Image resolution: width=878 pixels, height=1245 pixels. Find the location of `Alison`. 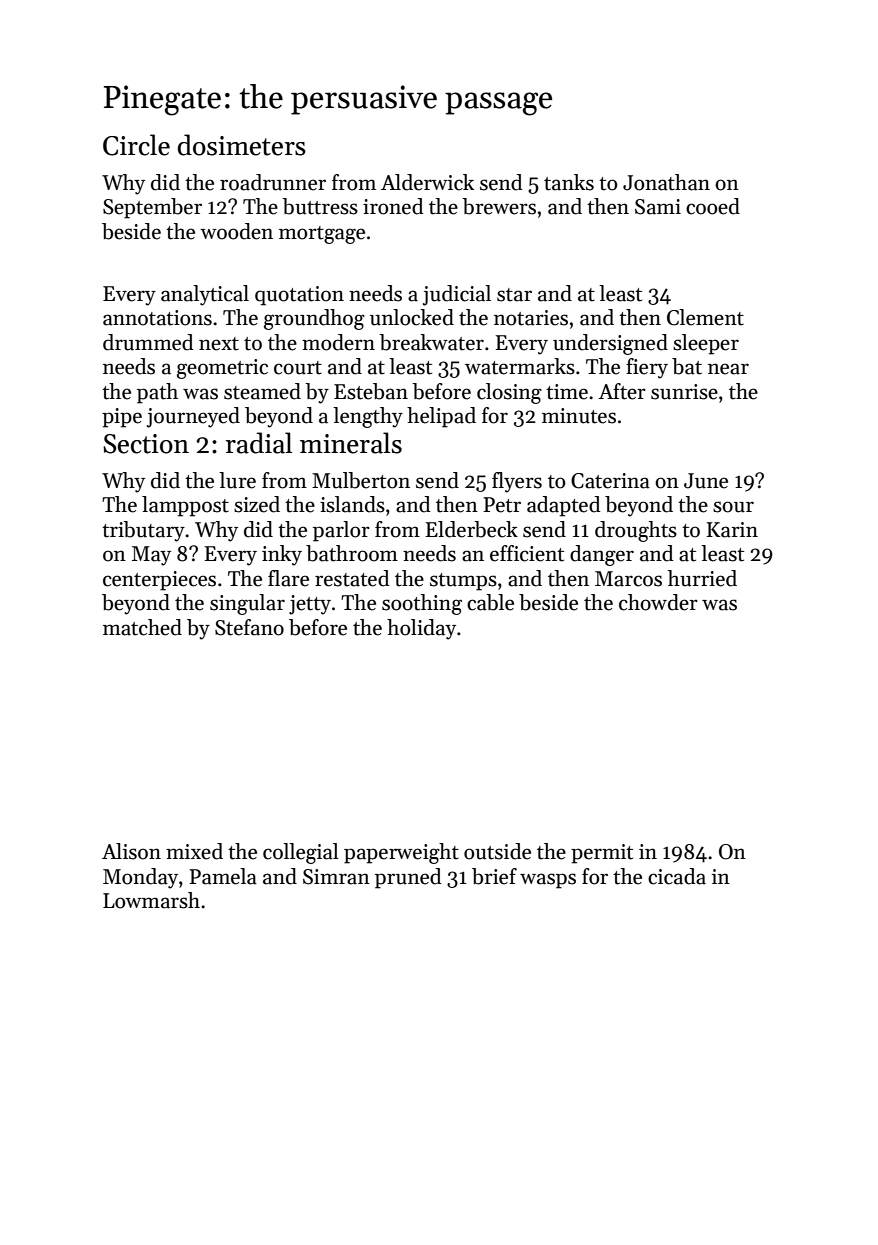

Alison is located at coordinates (131, 851).
